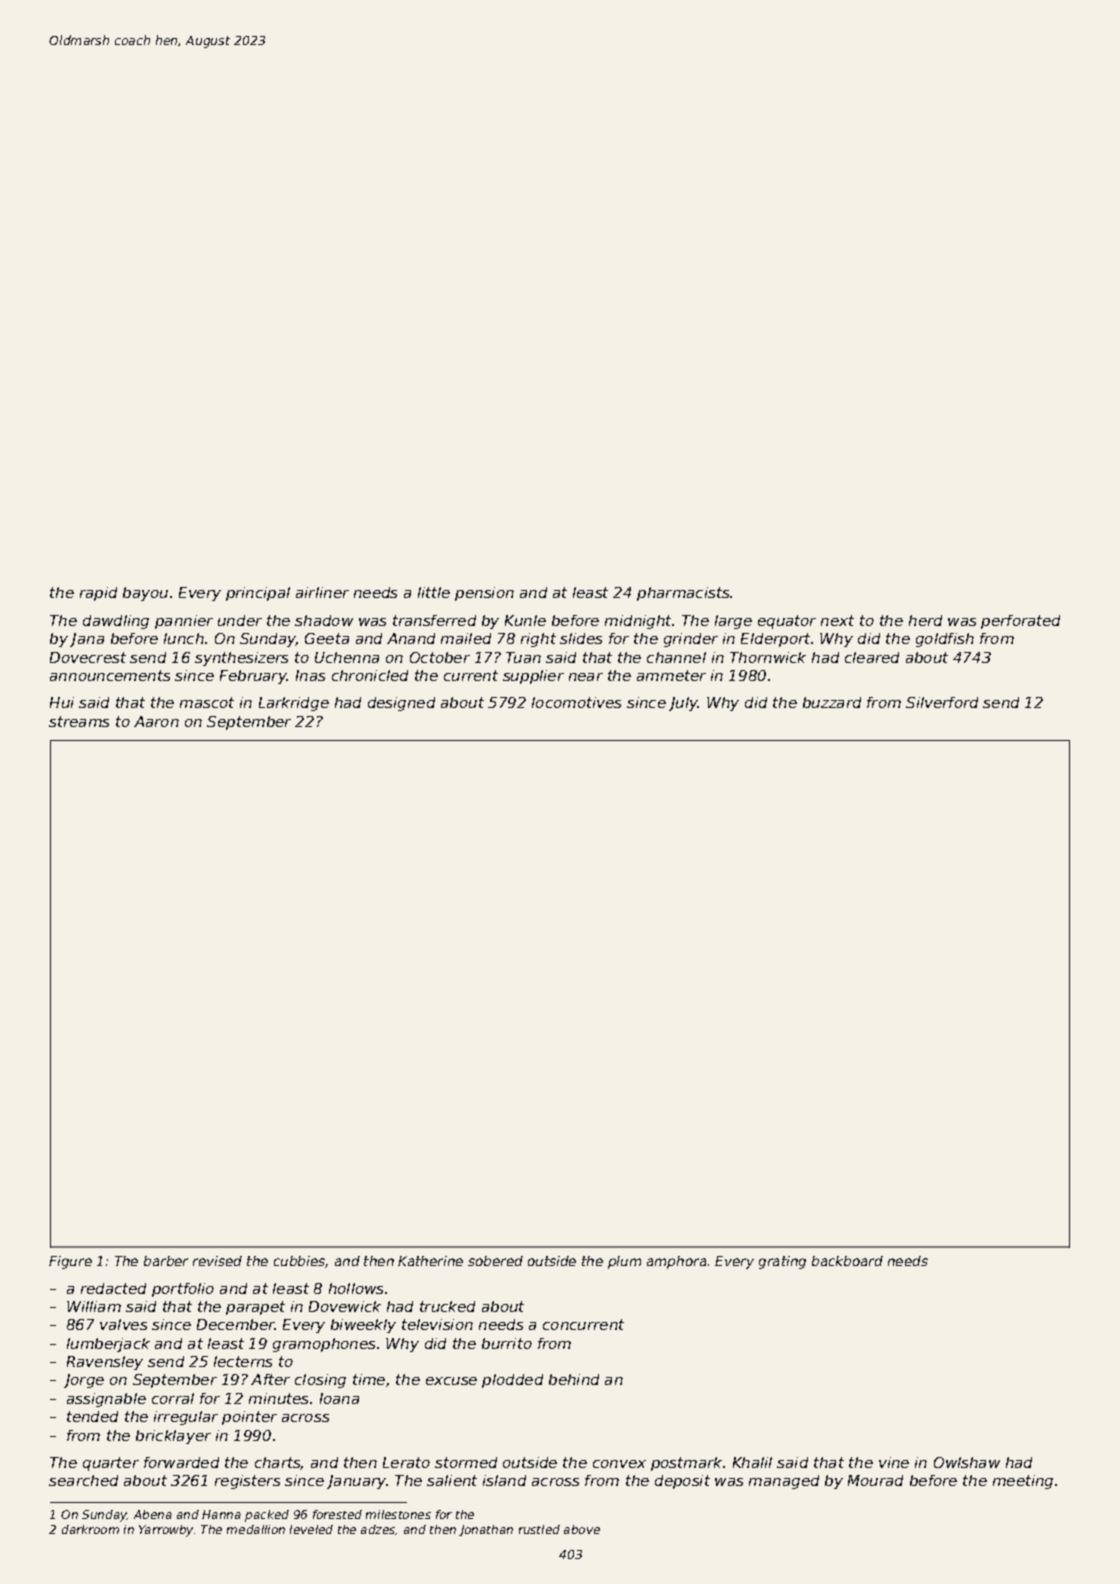 Image resolution: width=1120 pixels, height=1584 pixels. What do you see at coordinates (752, 1462) in the document?
I see `Khalil` at bounding box center [752, 1462].
